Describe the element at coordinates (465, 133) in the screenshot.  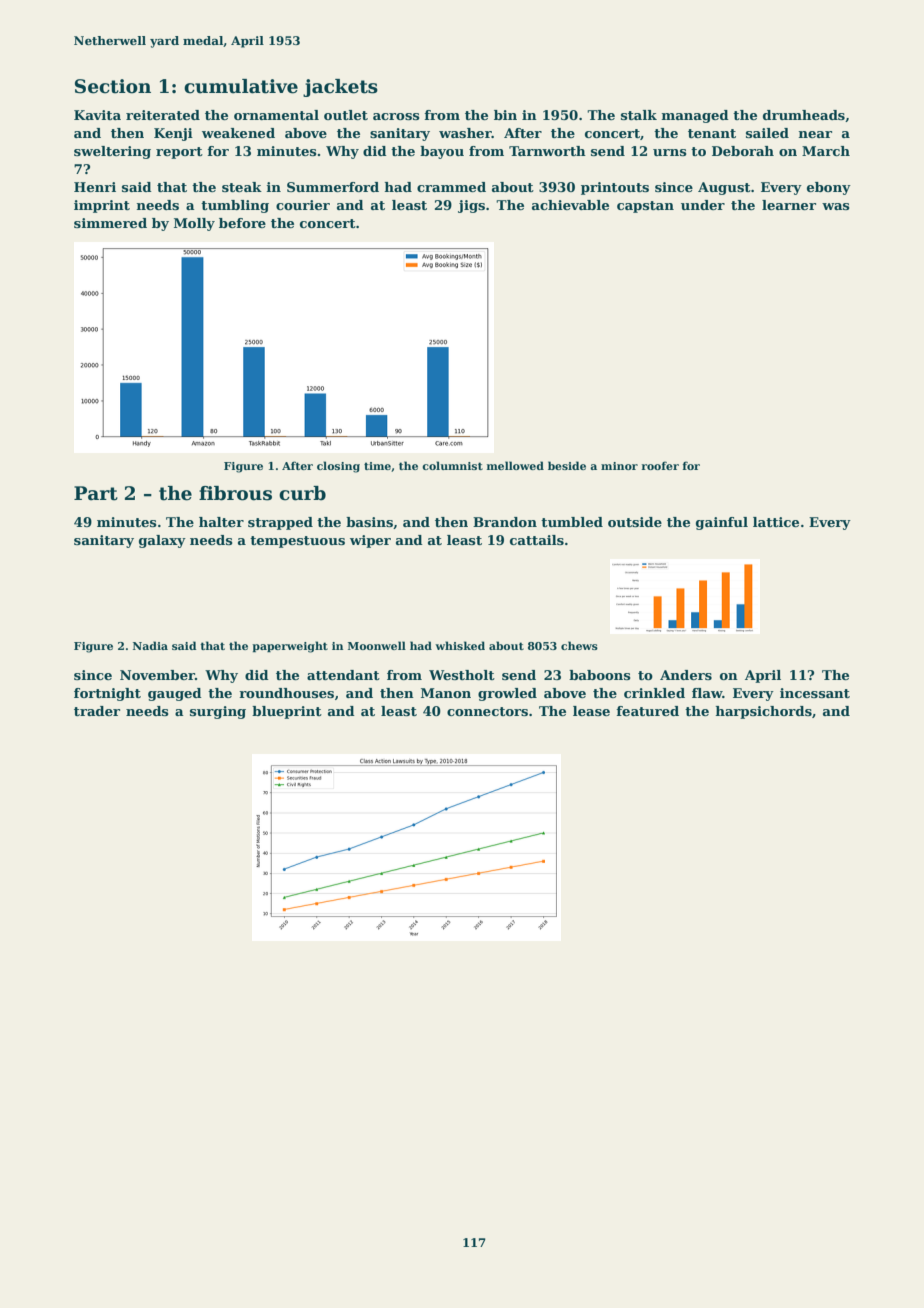
I see `washer` at that location.
